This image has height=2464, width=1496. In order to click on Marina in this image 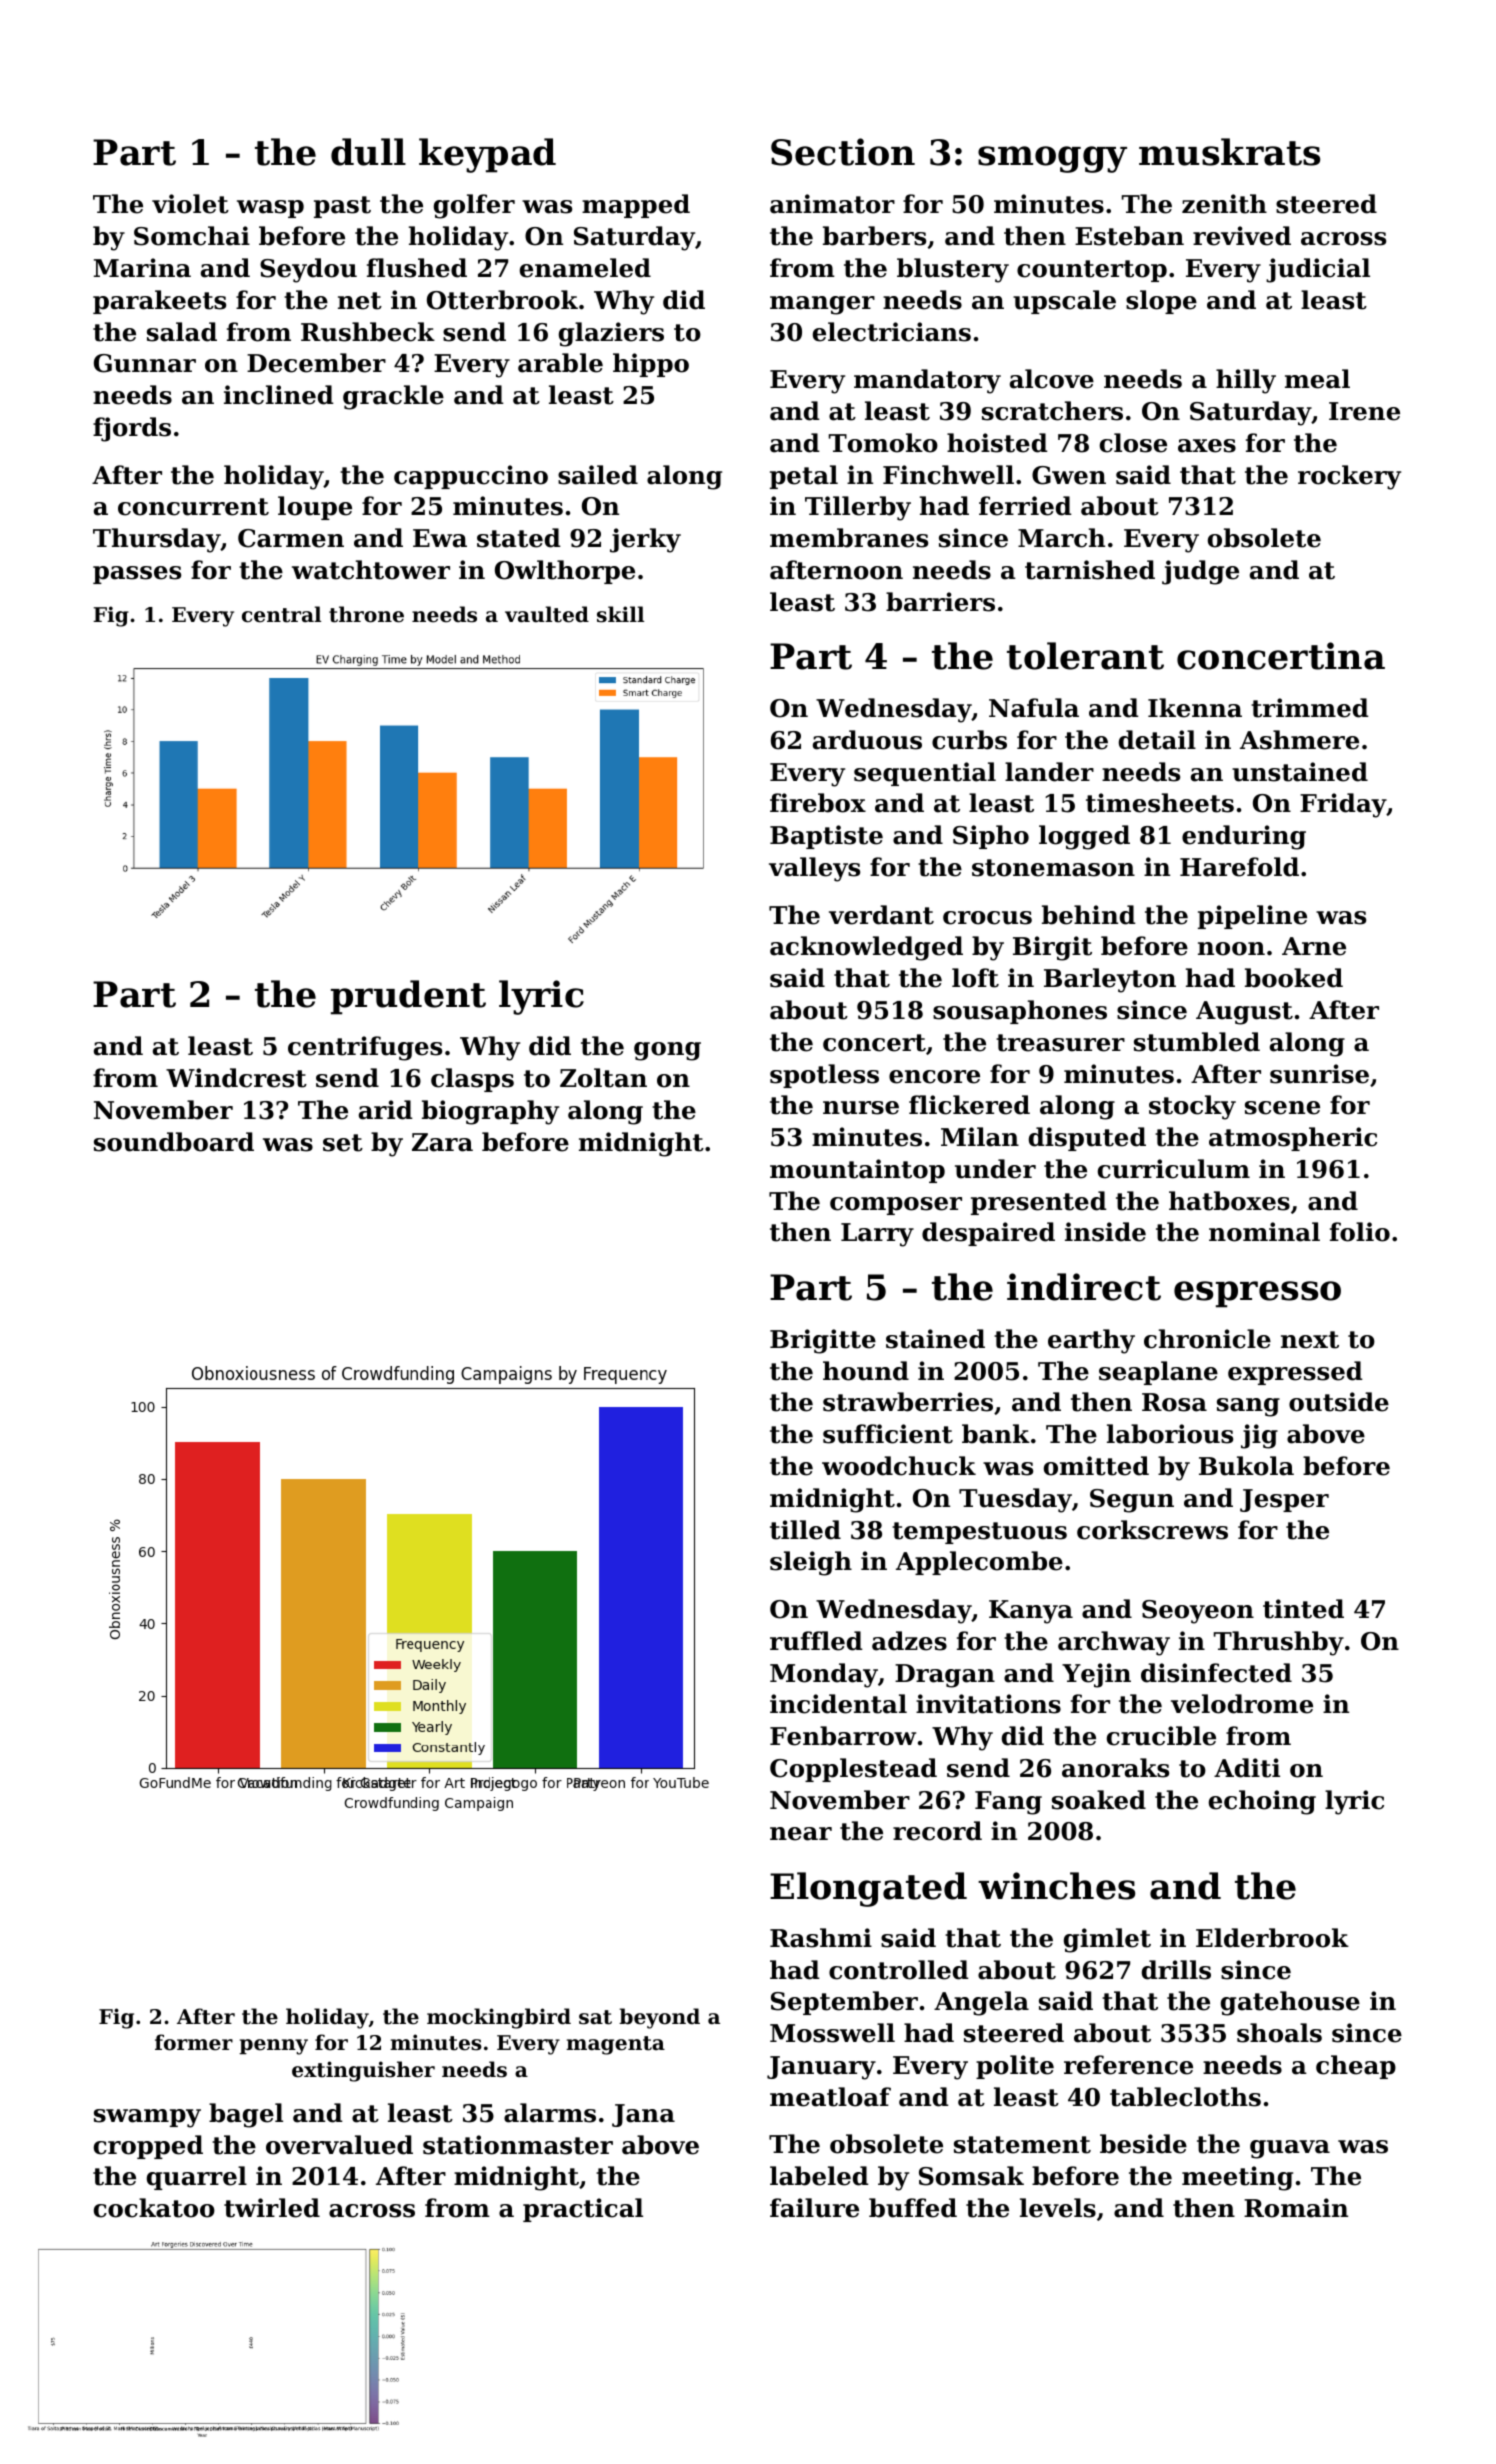, I will do `click(142, 268)`.
